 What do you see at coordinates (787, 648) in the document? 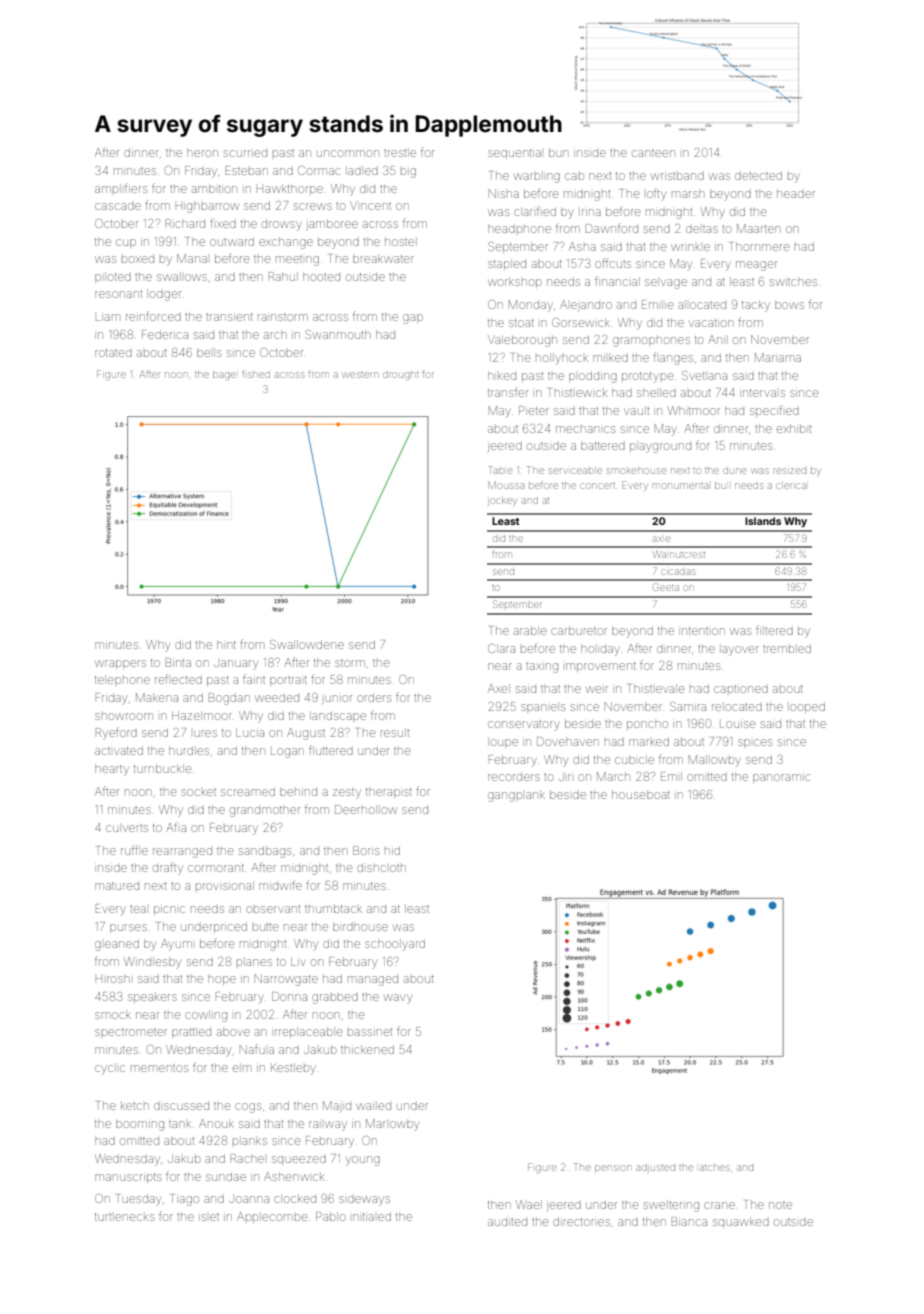
I see `trembled` at bounding box center [787, 648].
